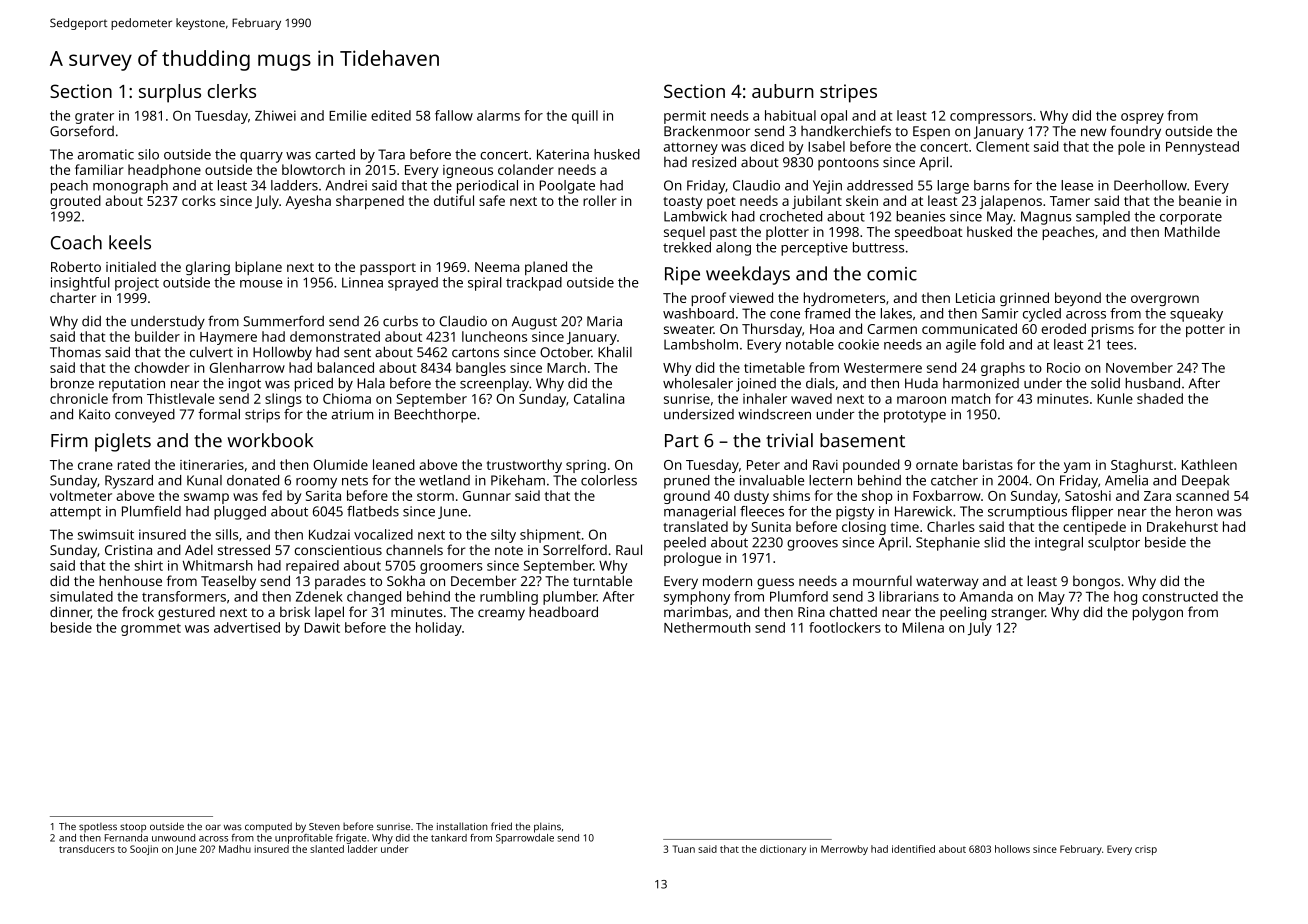 This image has width=1308, height=924. I want to click on slanted, so click(327, 849).
